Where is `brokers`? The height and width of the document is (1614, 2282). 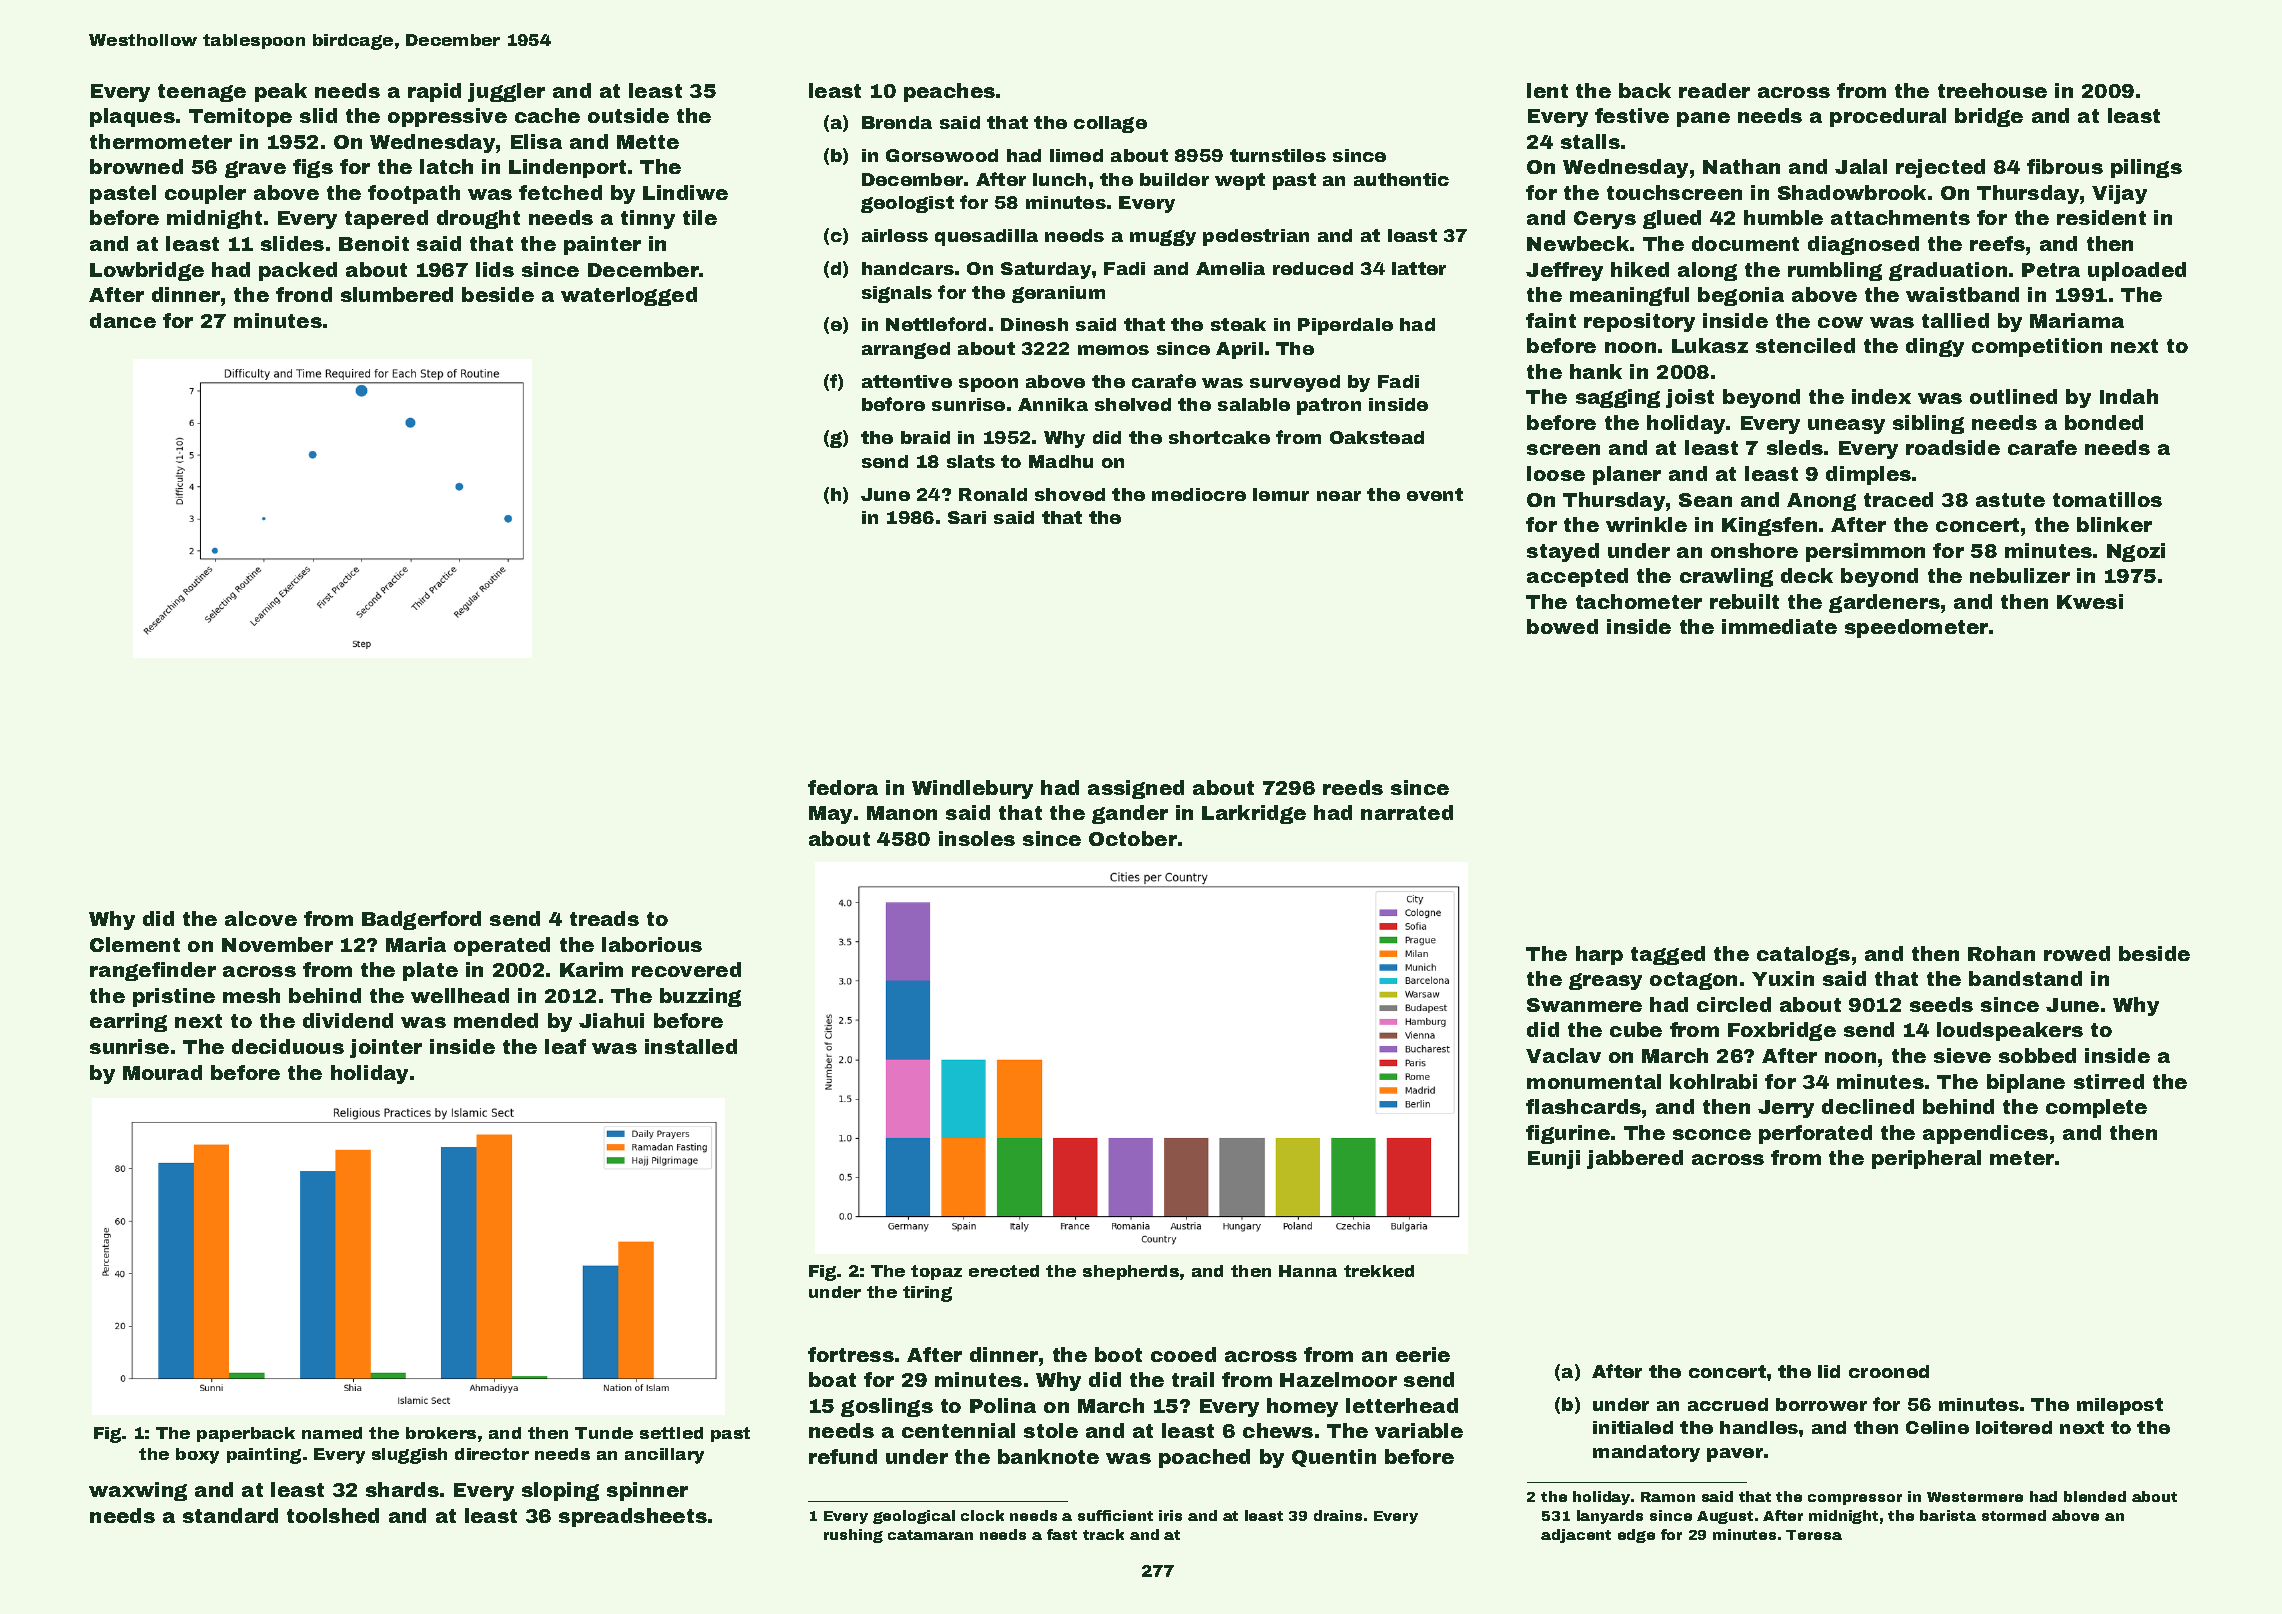 brokers is located at coordinates (441, 1433).
